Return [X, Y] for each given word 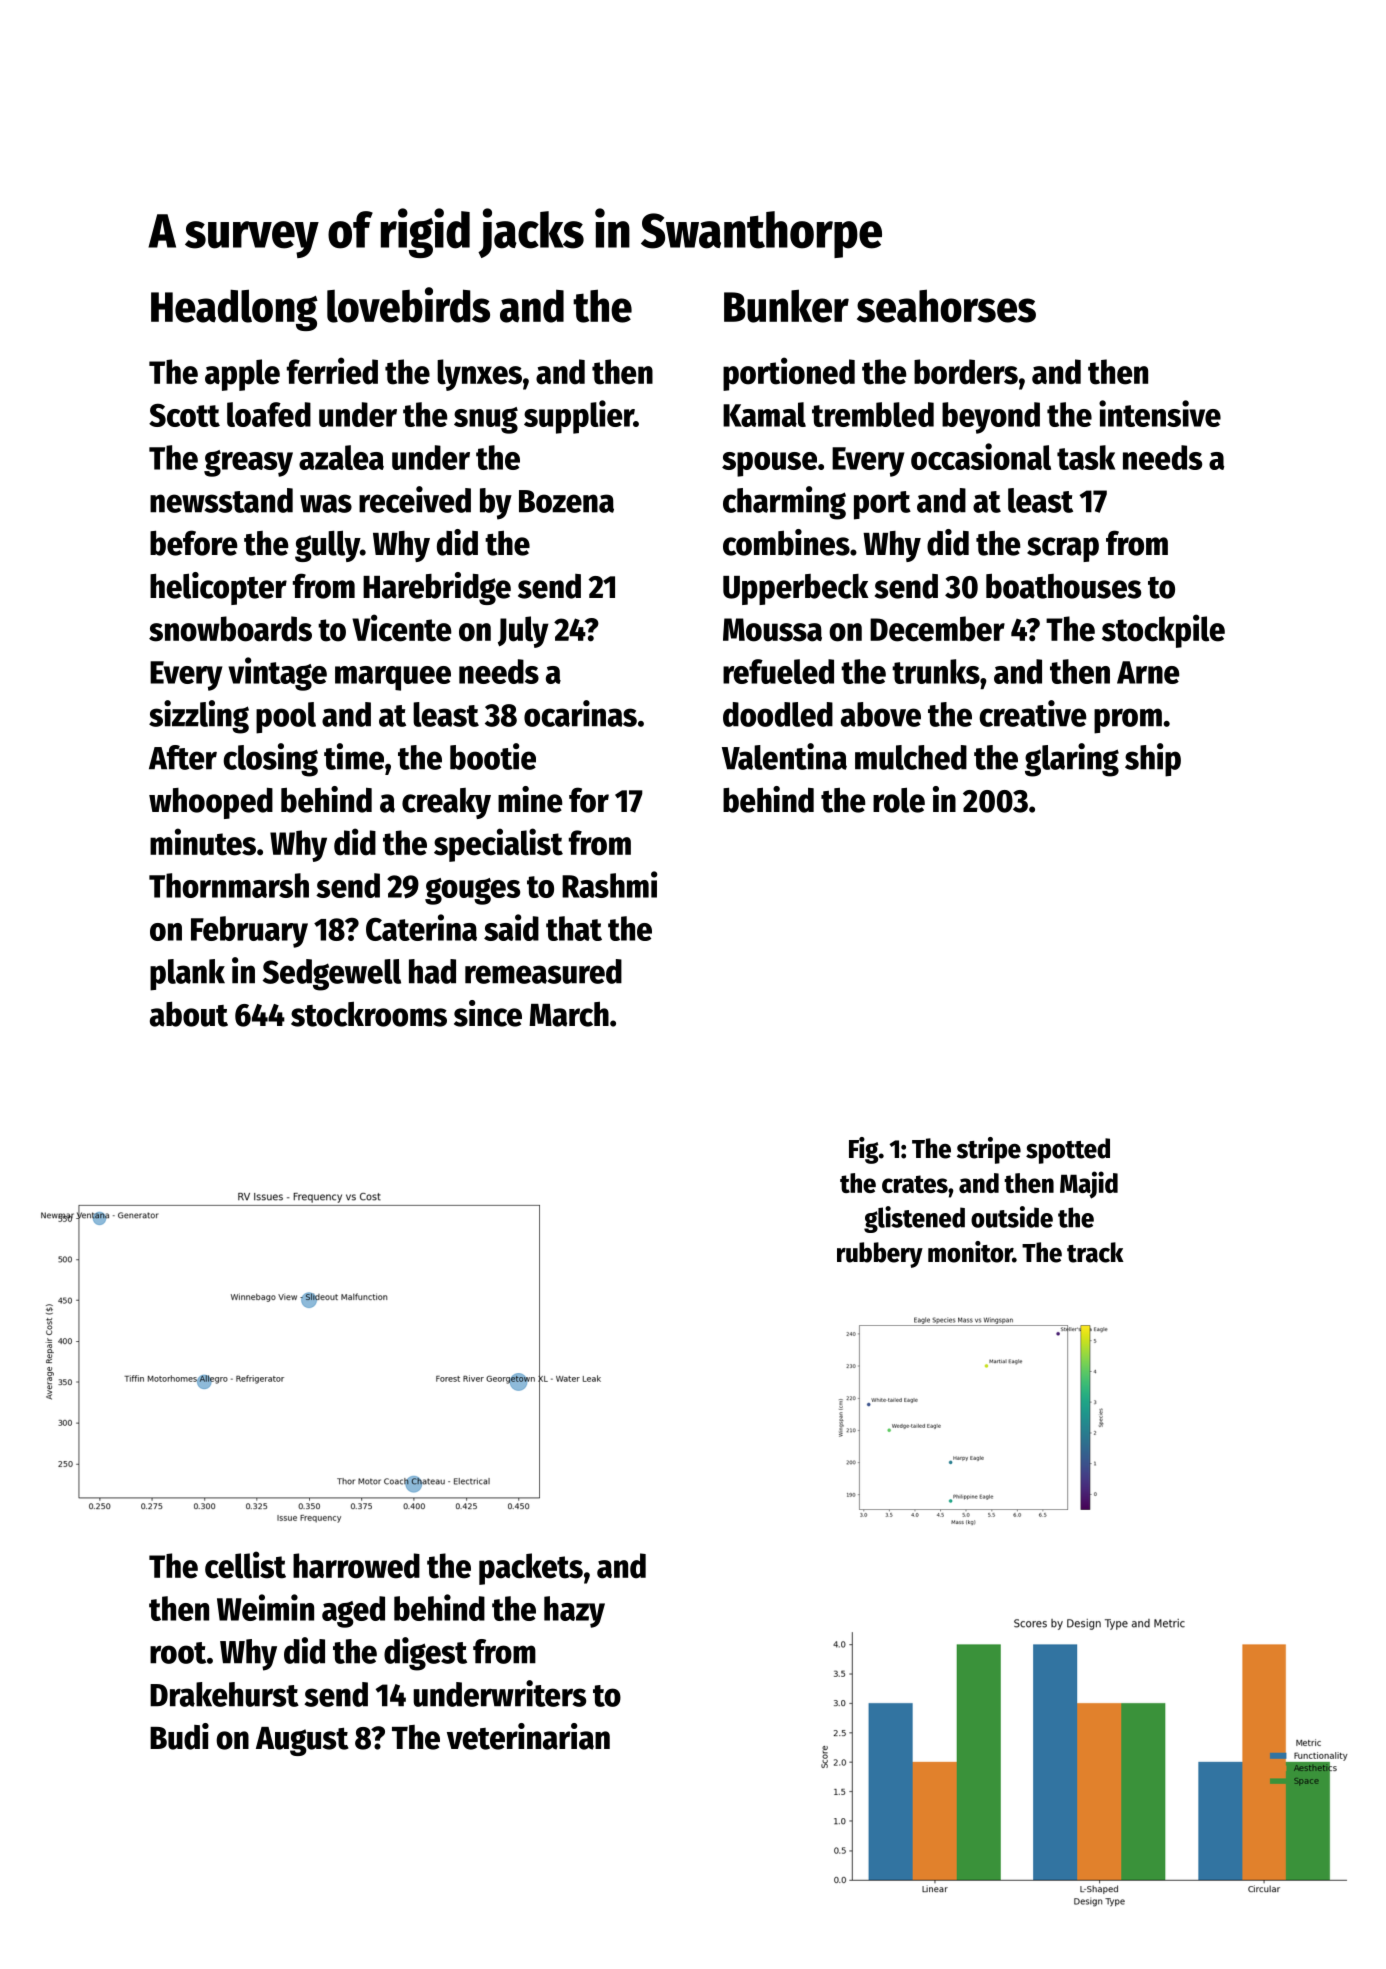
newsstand [221, 500]
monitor [970, 1252]
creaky [446, 803]
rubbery [880, 1255]
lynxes [479, 375]
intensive [1160, 413]
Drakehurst [224, 1694]
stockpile [1163, 631]
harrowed [356, 1566]
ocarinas [580, 713]
